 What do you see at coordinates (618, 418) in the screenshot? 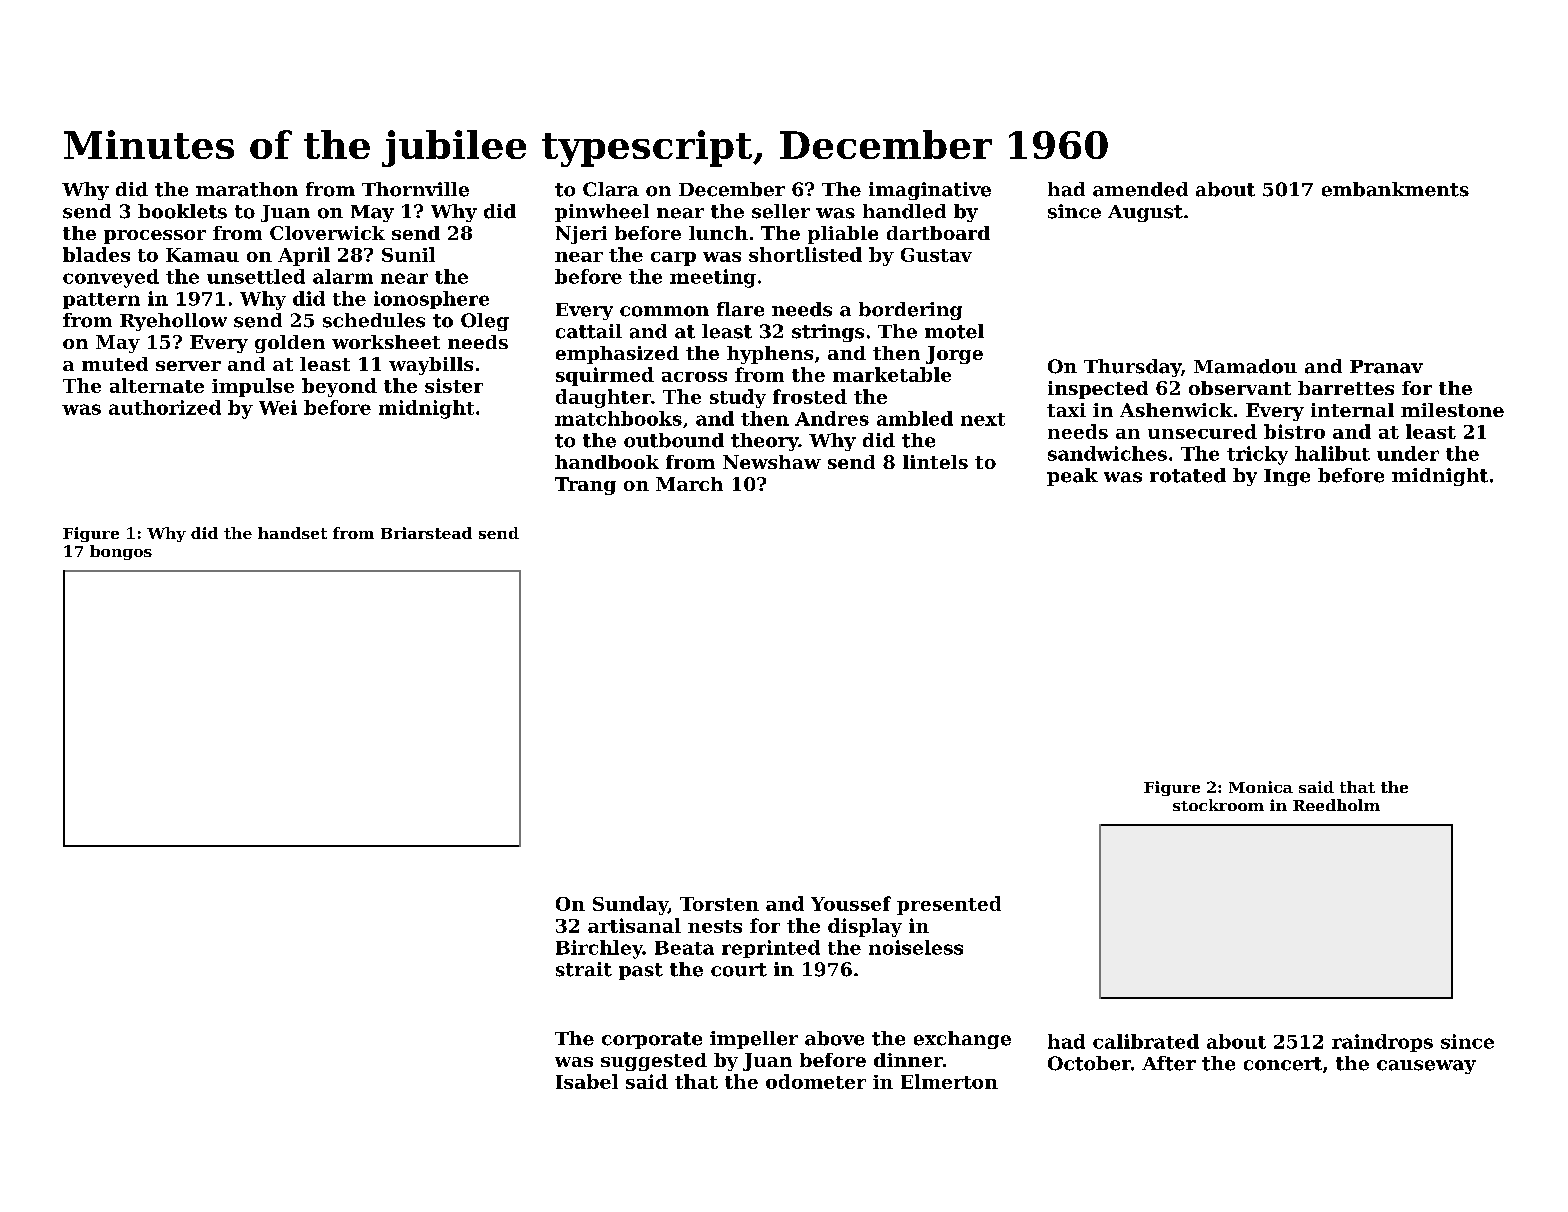
I see `matchbooks` at bounding box center [618, 418].
